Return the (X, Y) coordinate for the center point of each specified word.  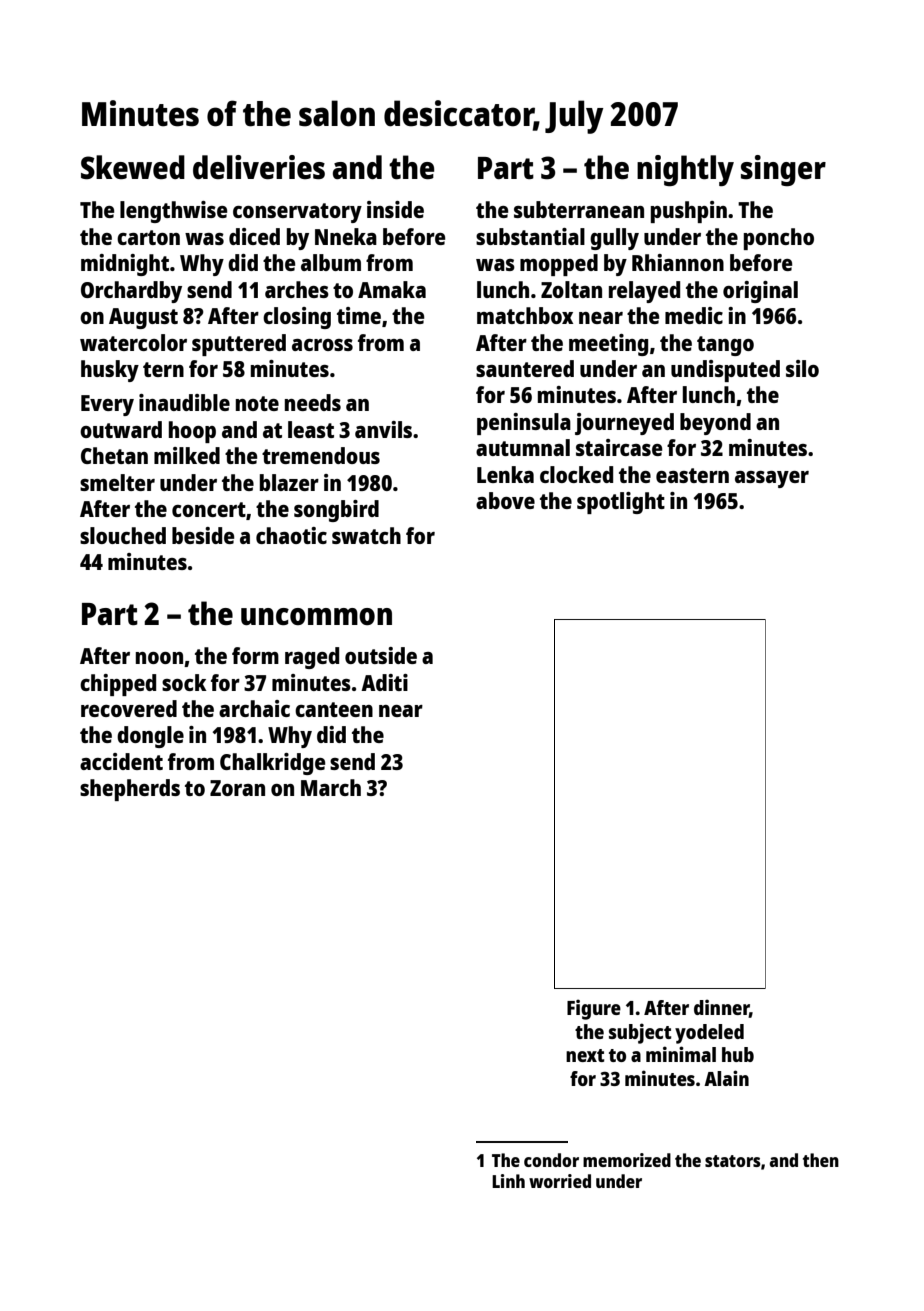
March (331, 787)
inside (395, 209)
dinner (722, 1008)
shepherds (130, 790)
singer (783, 170)
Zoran (237, 788)
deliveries (259, 167)
